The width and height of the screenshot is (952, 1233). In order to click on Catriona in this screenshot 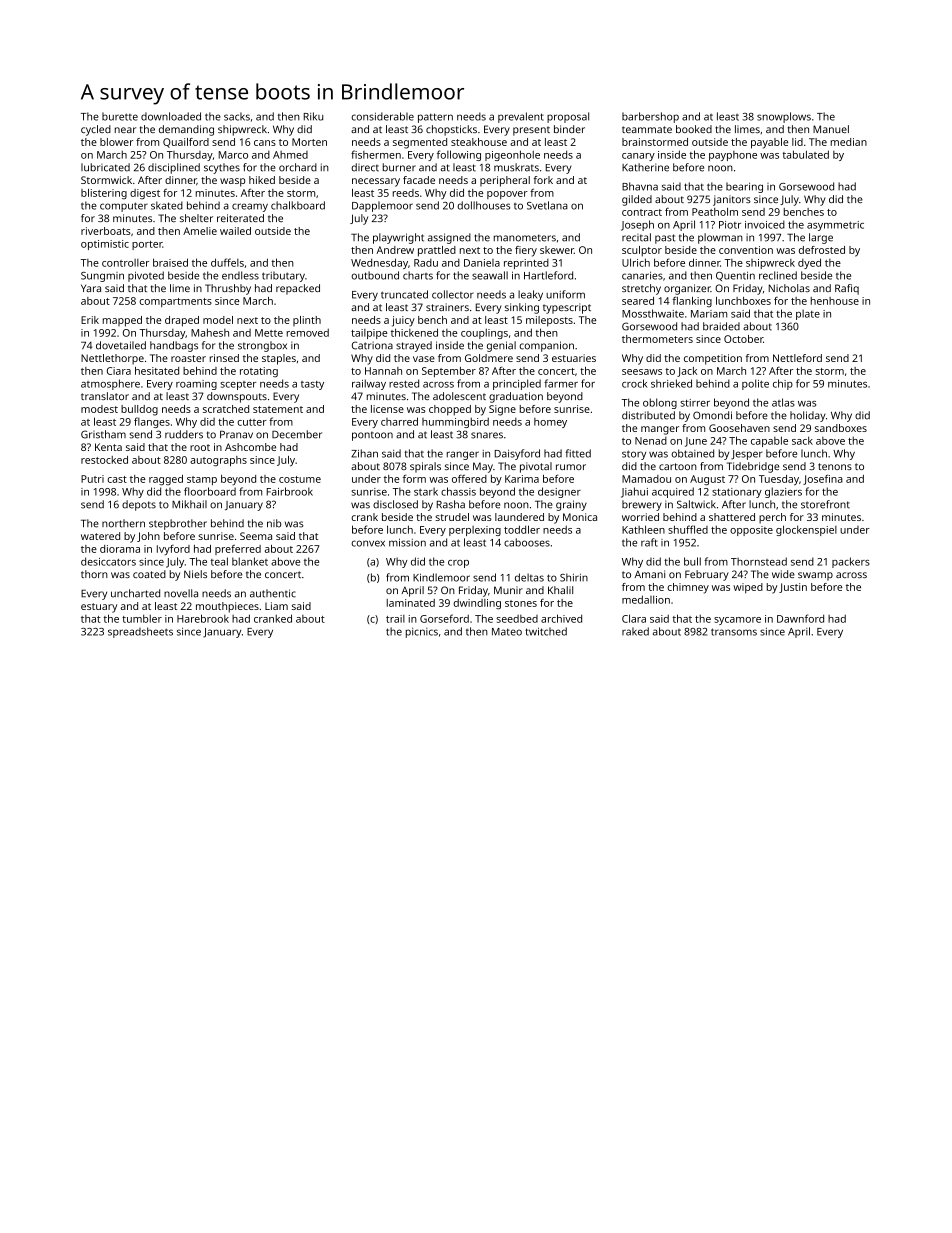, I will do `click(372, 345)`.
